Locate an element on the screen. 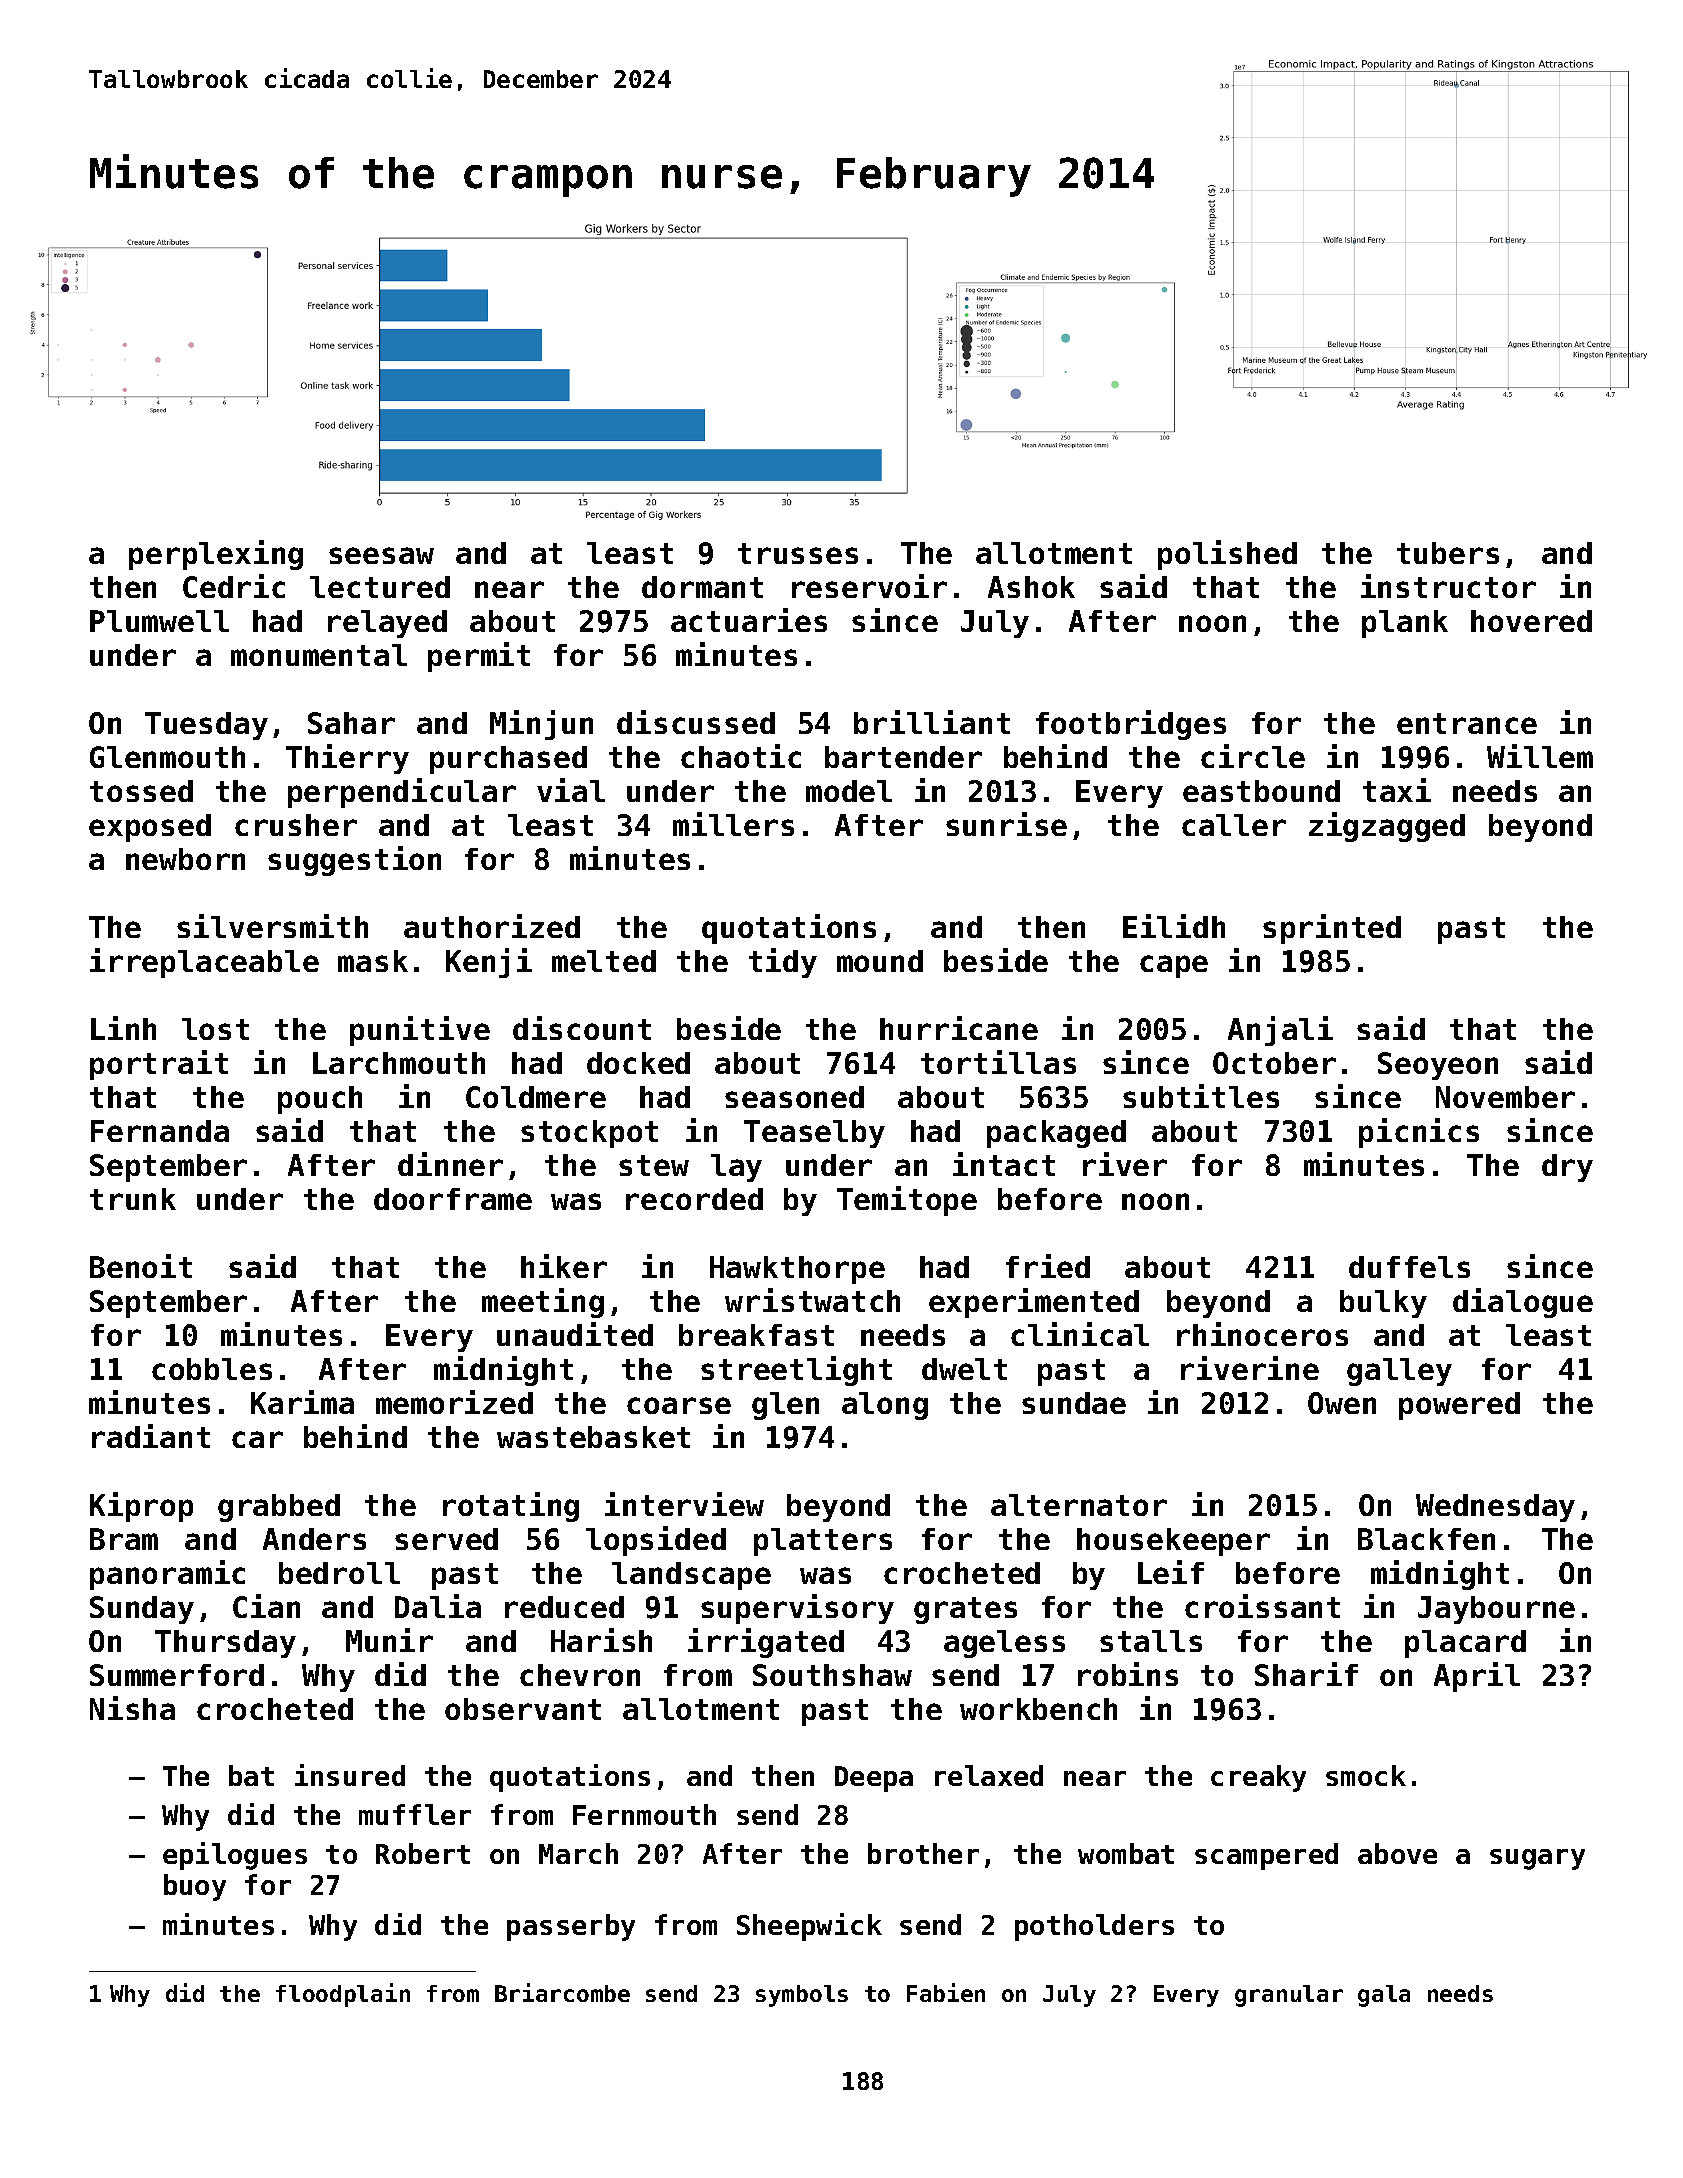 This screenshot has width=1683, height=2178. dry is located at coordinates (1567, 1168).
